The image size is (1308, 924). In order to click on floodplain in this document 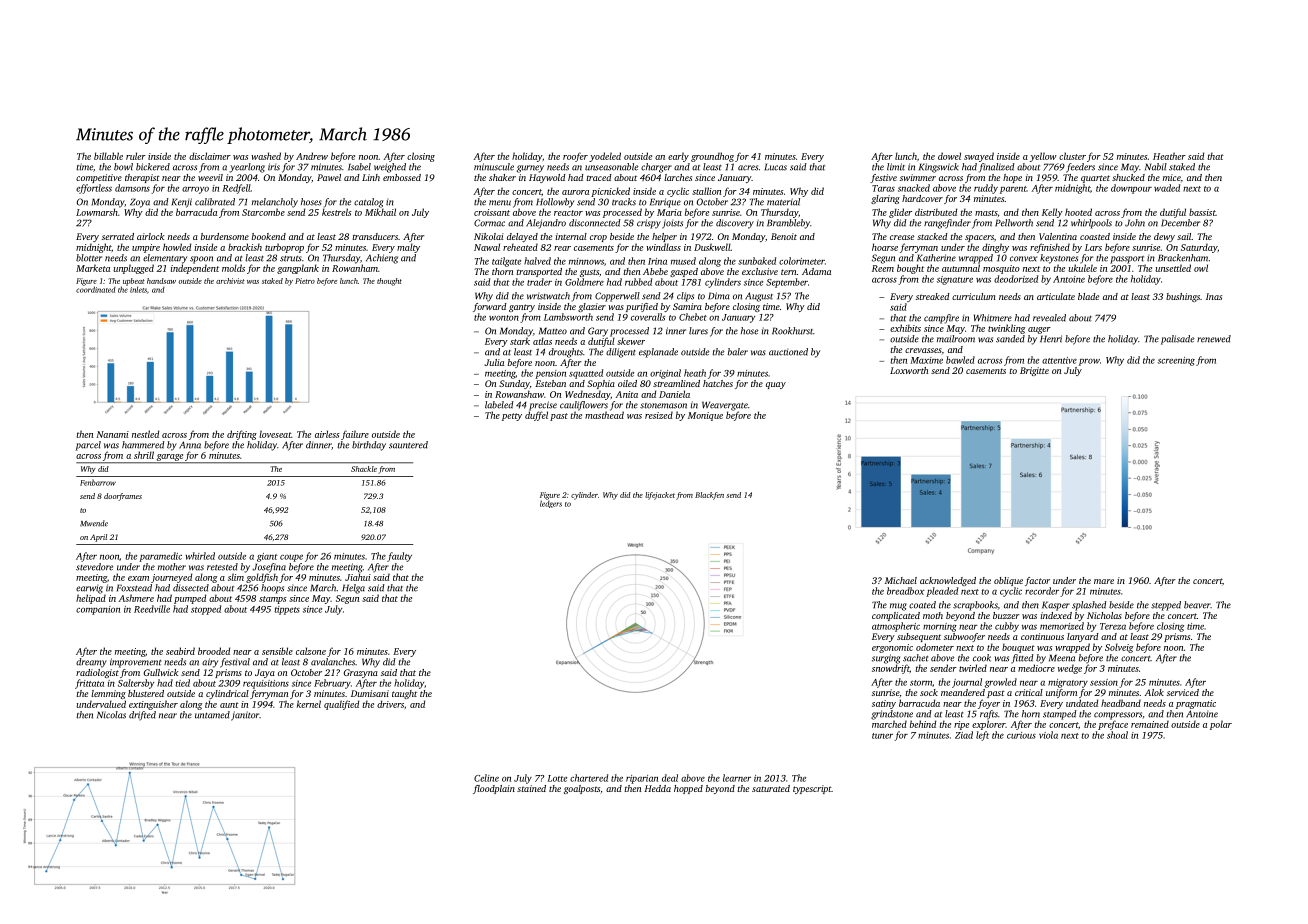, I will do `click(494, 789)`.
